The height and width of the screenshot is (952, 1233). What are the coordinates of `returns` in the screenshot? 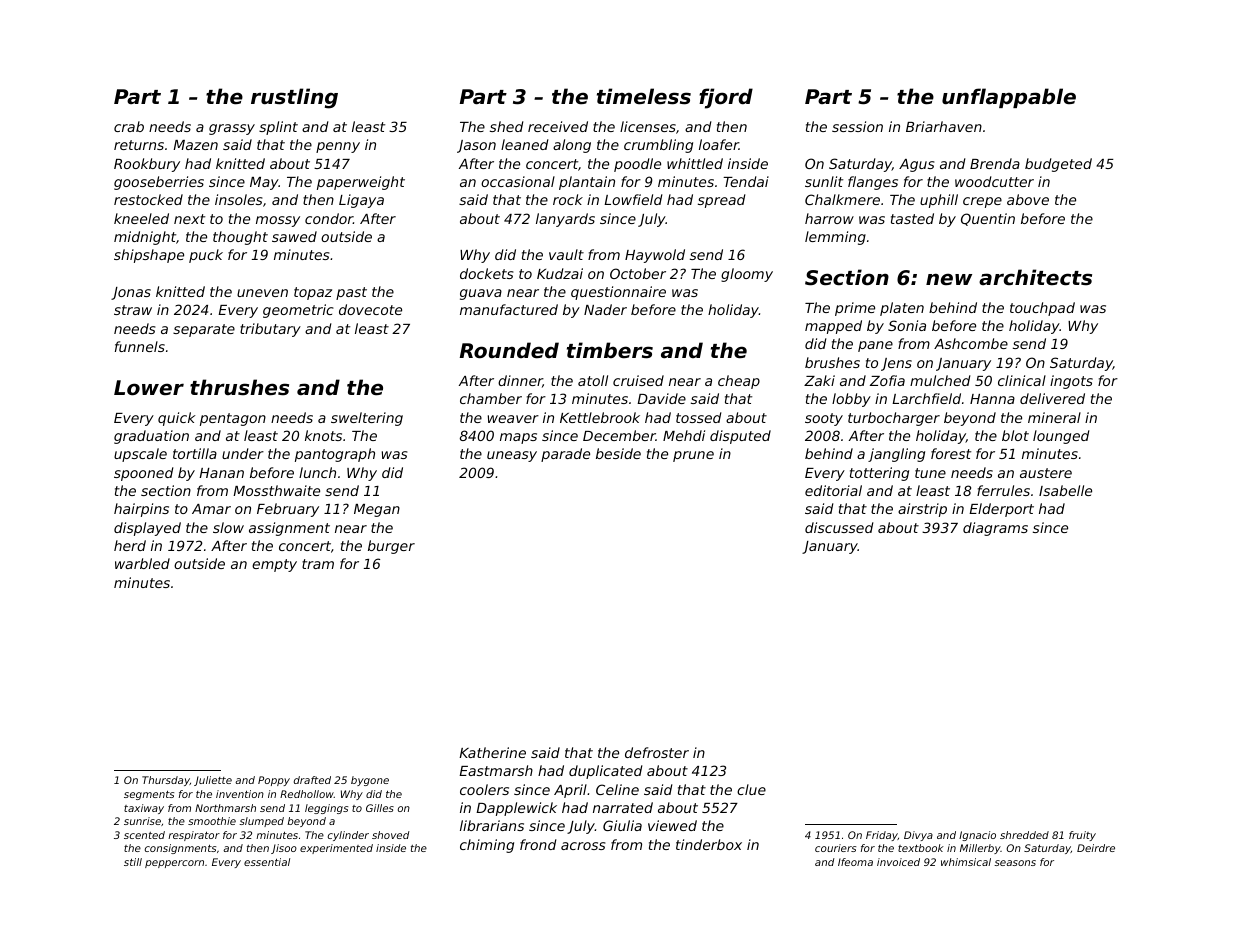 It's located at (139, 145).
